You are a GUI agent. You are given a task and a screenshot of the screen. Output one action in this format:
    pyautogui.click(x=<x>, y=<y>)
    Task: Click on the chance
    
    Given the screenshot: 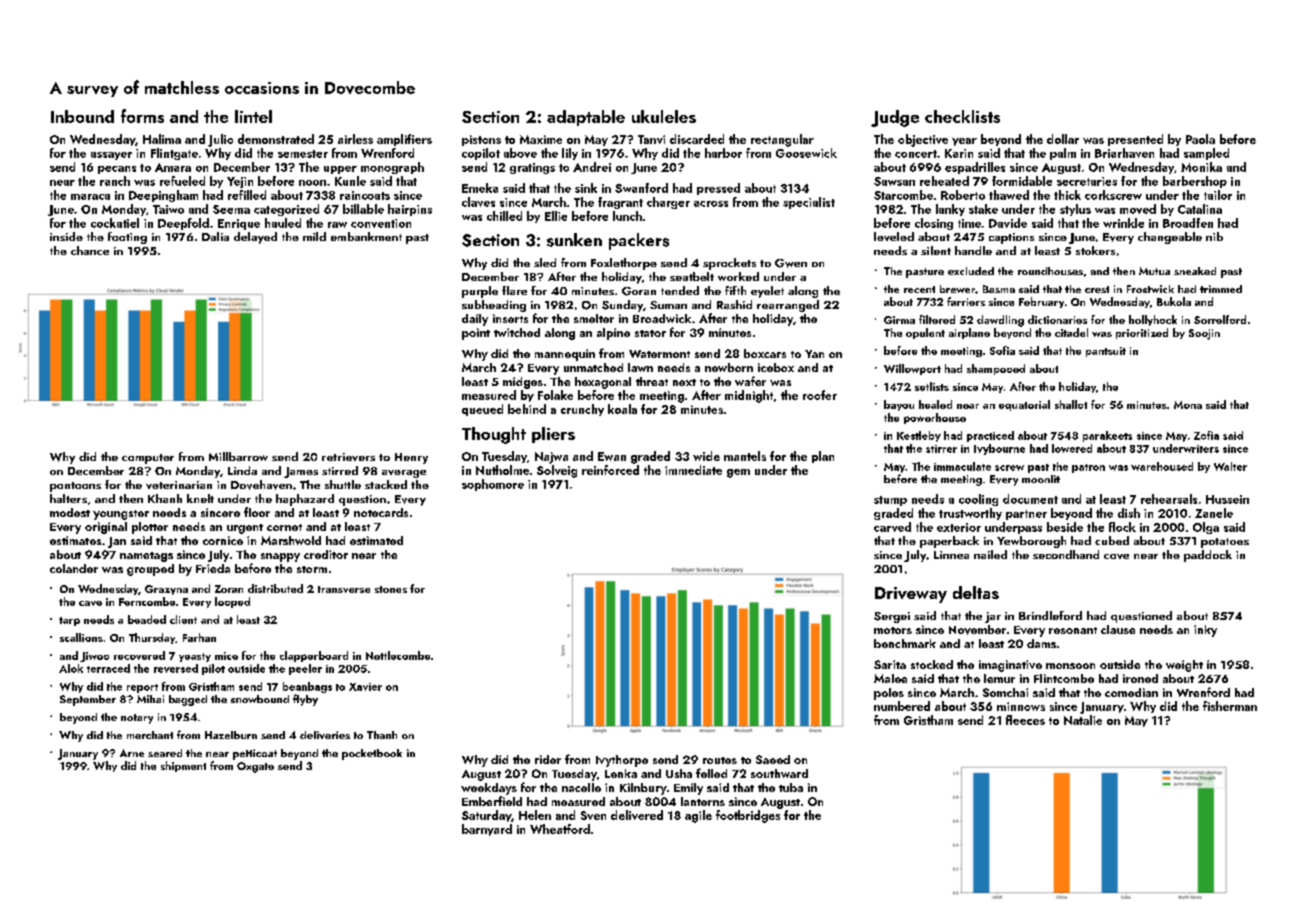 What is the action you would take?
    pyautogui.click(x=90, y=250)
